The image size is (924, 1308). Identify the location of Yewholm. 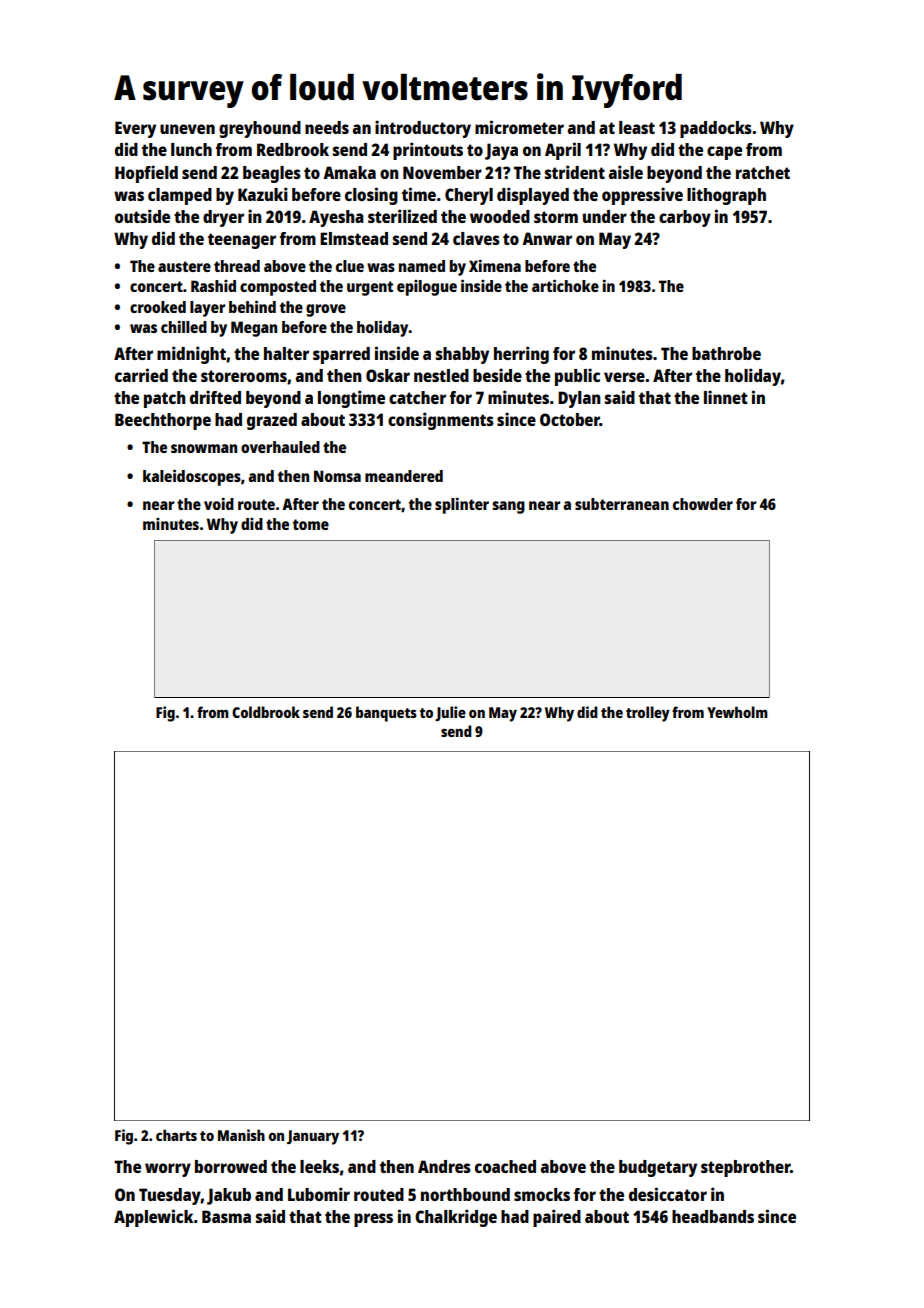
(737, 712).
